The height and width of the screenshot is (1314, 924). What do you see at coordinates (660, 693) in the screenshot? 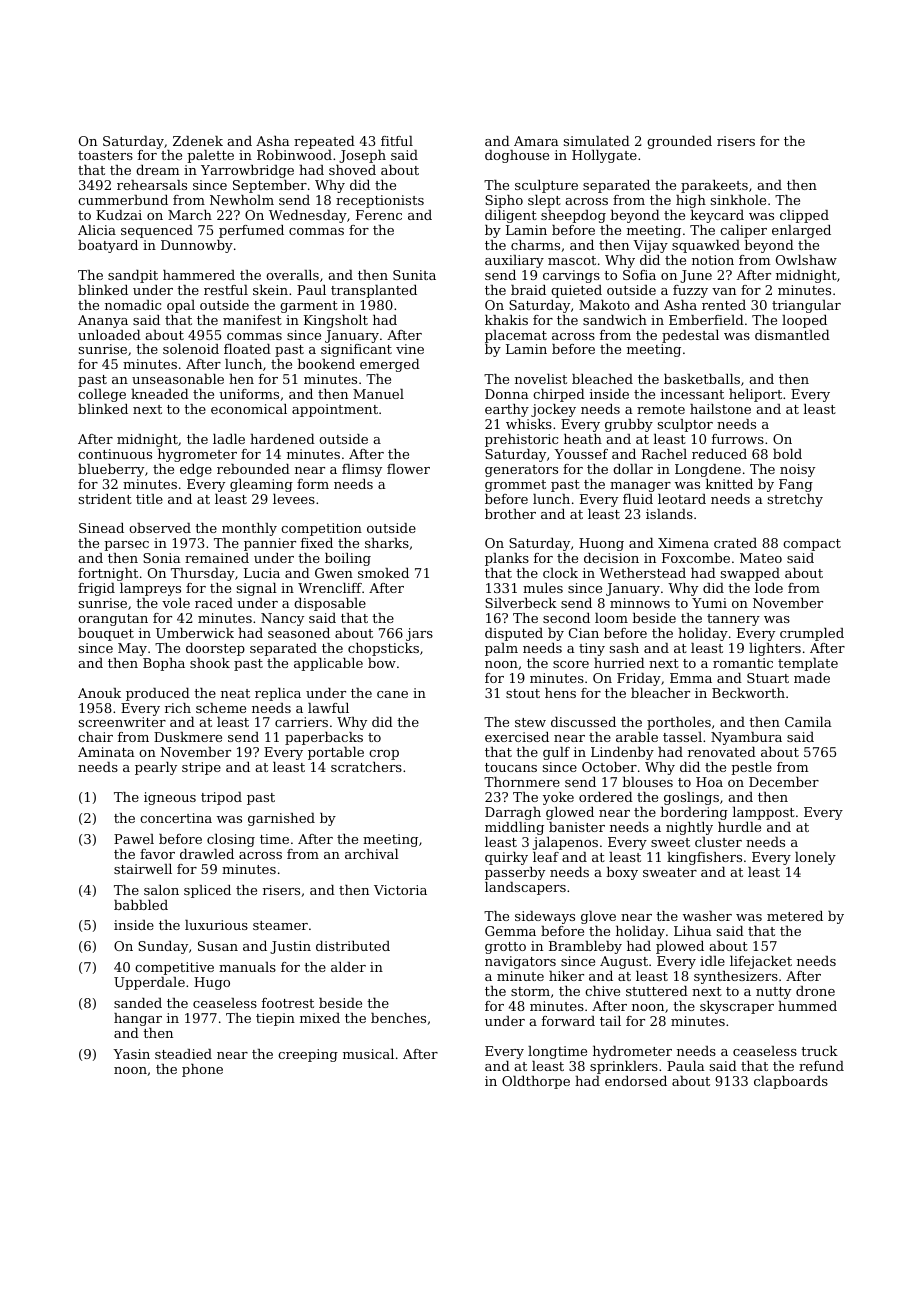
I see `bleacher` at bounding box center [660, 693].
